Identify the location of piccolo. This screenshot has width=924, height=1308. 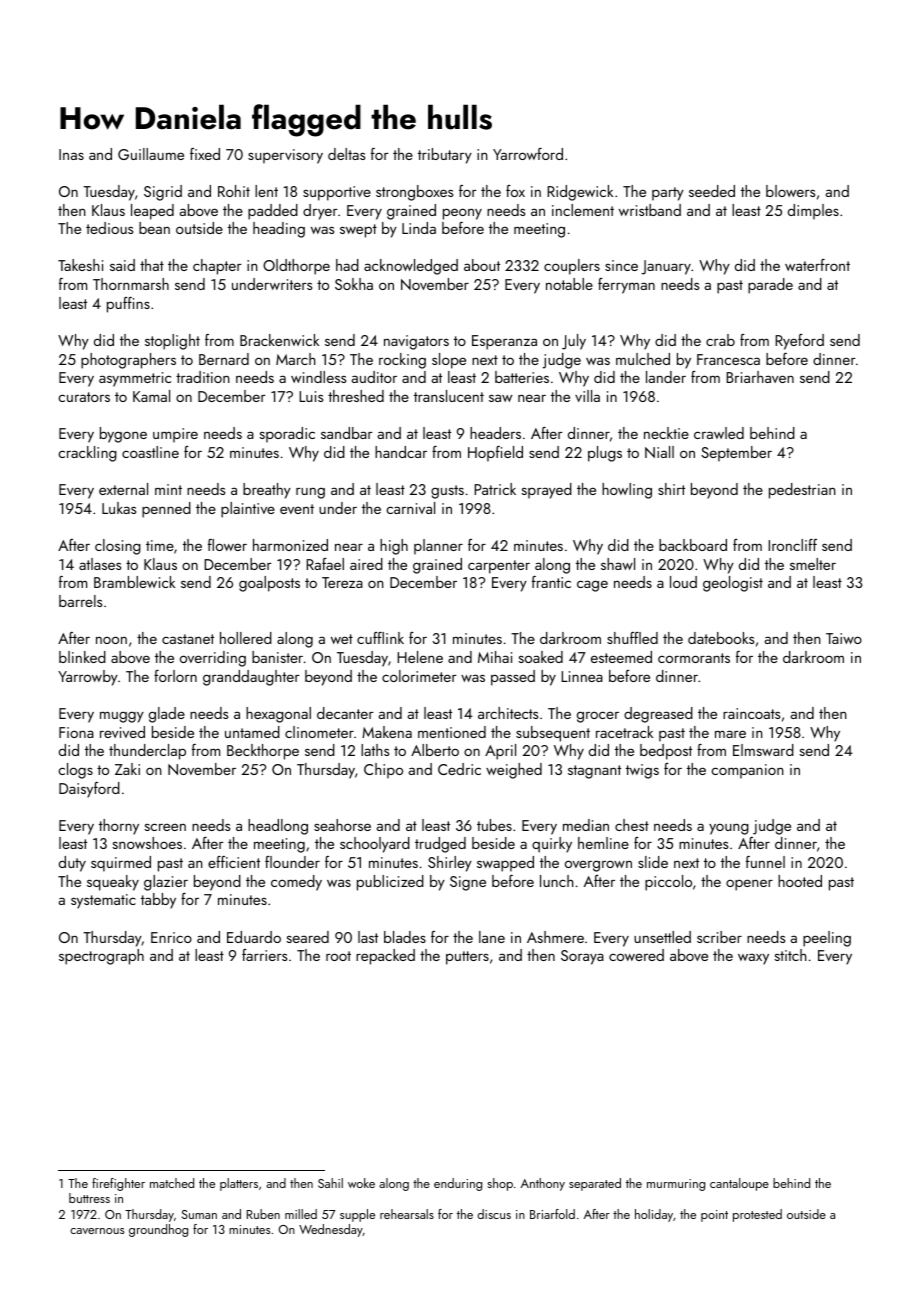
(668, 883).
